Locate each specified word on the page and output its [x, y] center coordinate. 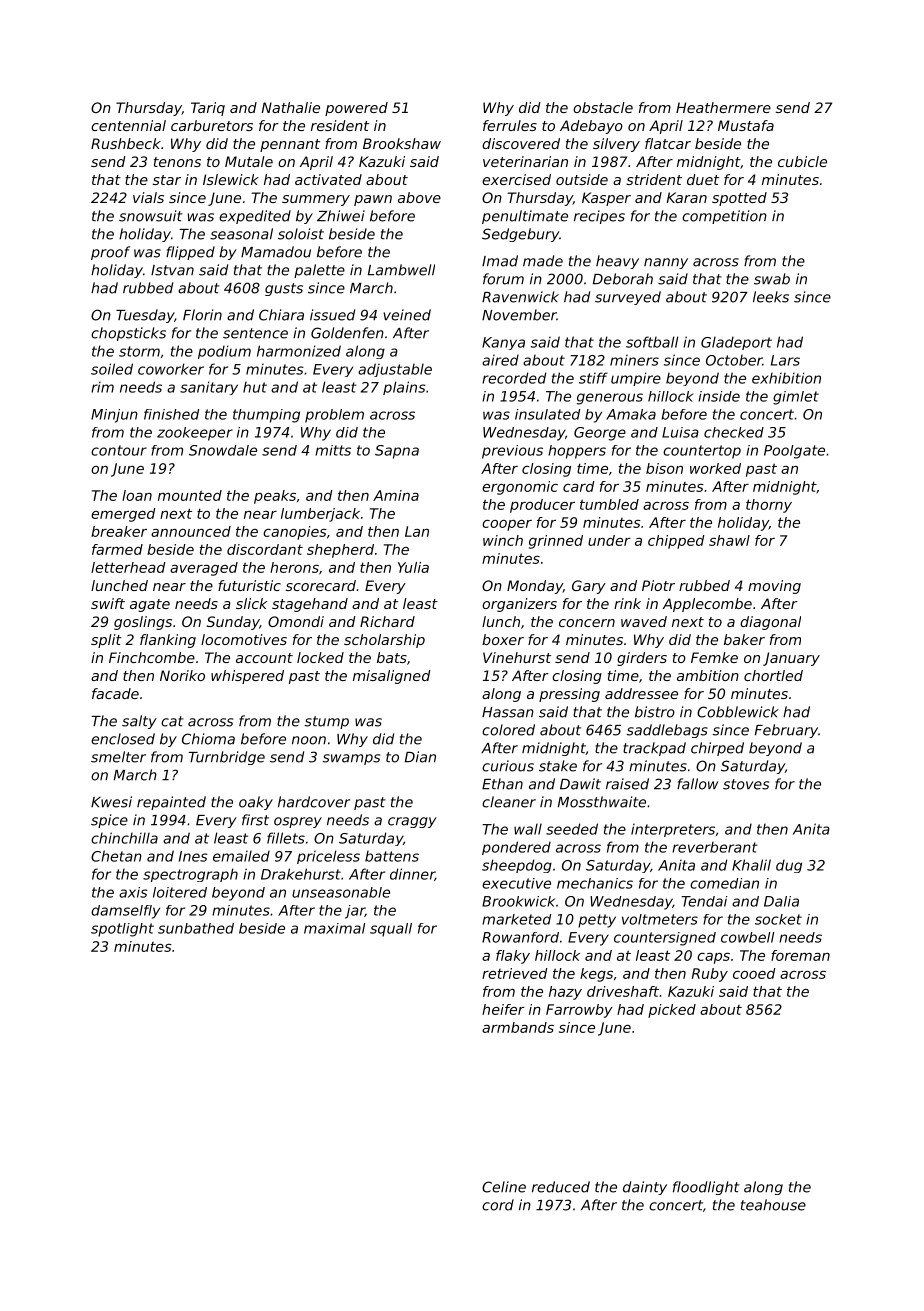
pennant [290, 145]
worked [715, 468]
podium [224, 352]
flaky [513, 957]
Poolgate [794, 452]
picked [672, 1011]
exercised [516, 179]
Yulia [413, 567]
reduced [561, 1187]
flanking [168, 641]
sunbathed [196, 928]
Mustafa [746, 125]
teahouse [773, 1205]
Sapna [397, 452]
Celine [504, 1187]
